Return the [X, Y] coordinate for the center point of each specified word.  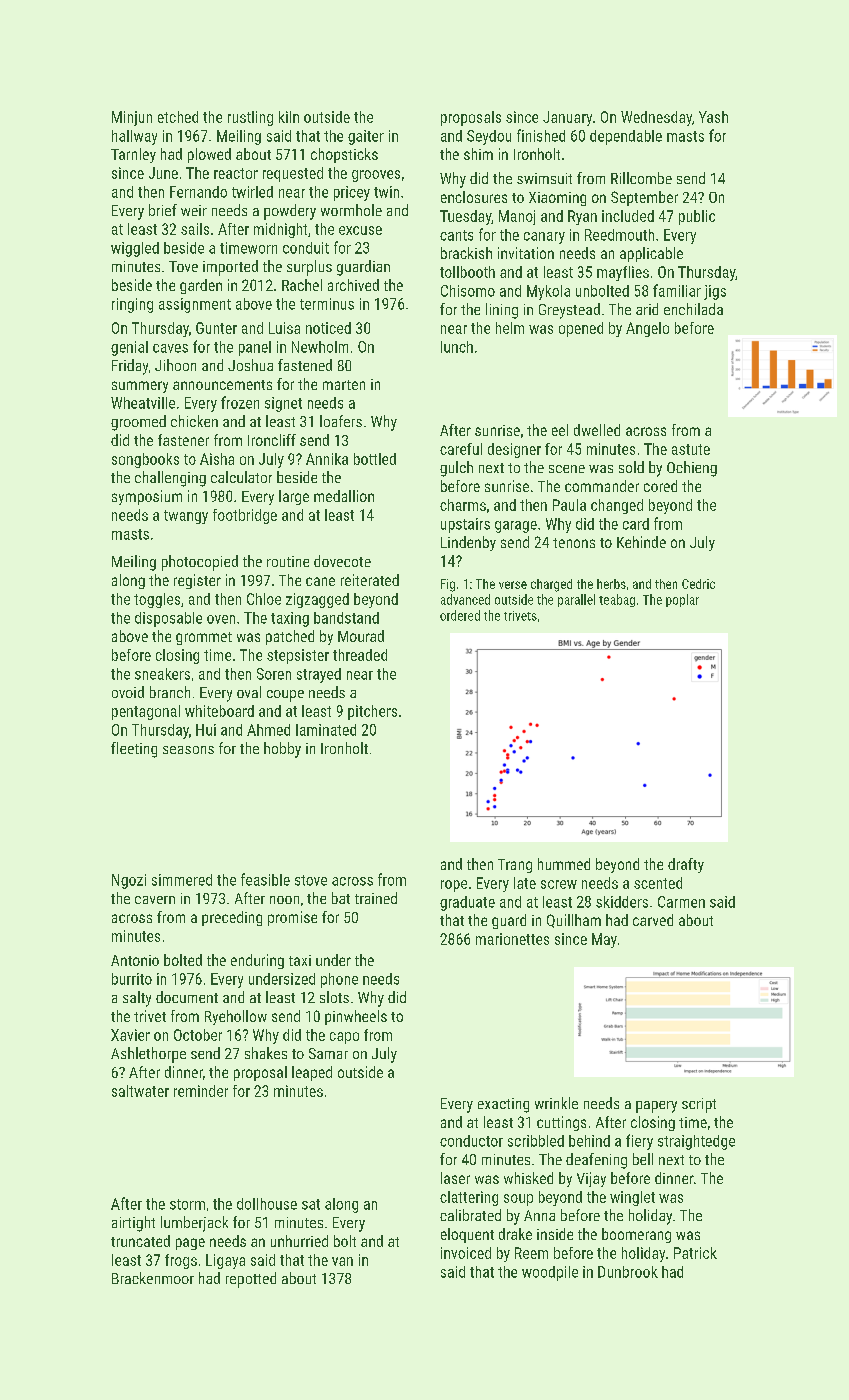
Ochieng [692, 469]
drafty [686, 865]
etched [178, 117]
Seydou [489, 137]
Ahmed [268, 730]
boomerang [636, 1235]
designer [514, 450]
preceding [232, 918]
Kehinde [641, 542]
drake [515, 1234]
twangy [186, 517]
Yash [713, 117]
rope [454, 886]
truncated [140, 1241]
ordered [460, 615]
